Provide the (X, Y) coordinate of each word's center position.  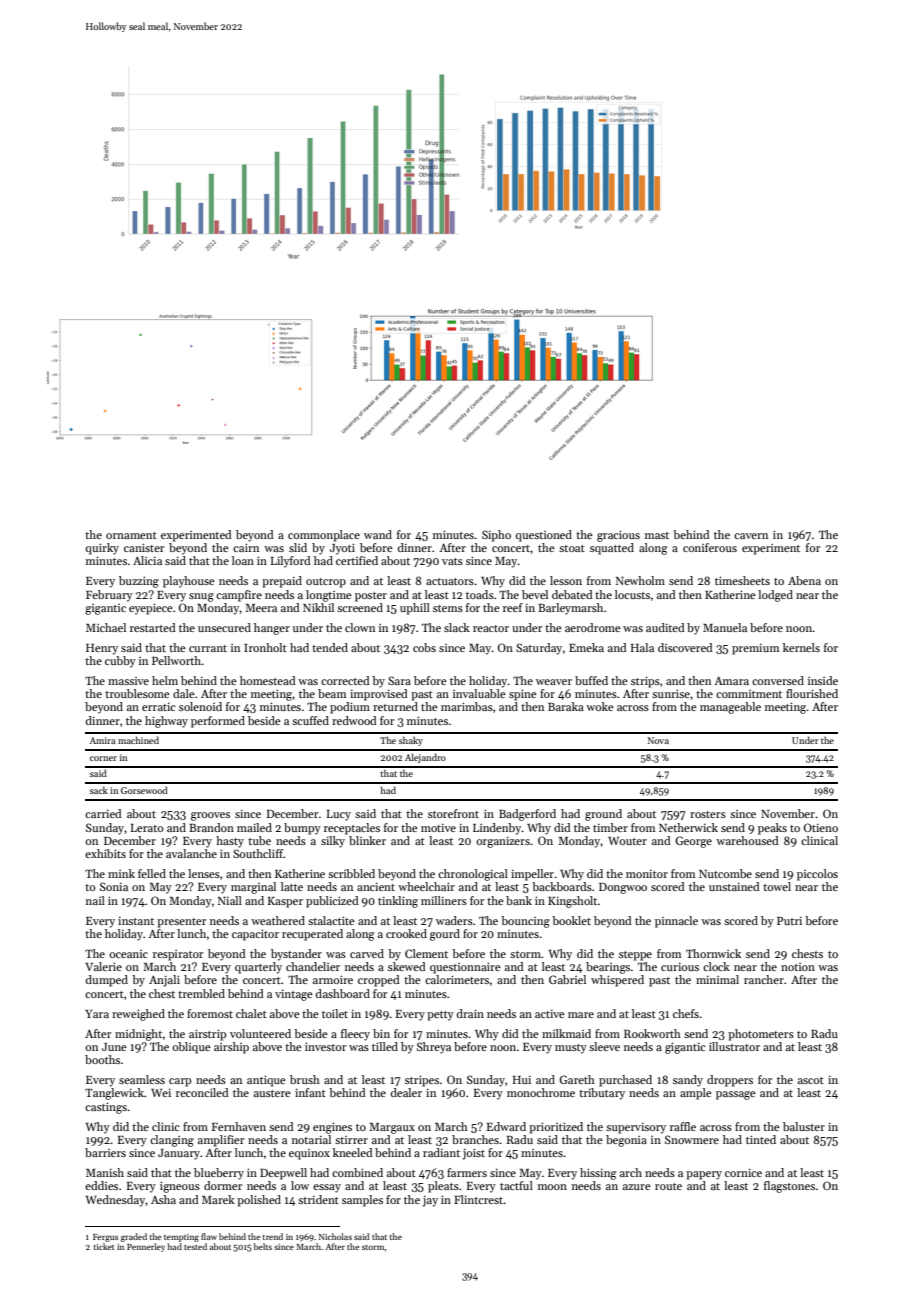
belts (263, 1246)
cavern (751, 536)
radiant (441, 1152)
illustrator (734, 1046)
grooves (210, 816)
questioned (544, 536)
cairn (246, 547)
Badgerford (527, 815)
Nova (658, 740)
